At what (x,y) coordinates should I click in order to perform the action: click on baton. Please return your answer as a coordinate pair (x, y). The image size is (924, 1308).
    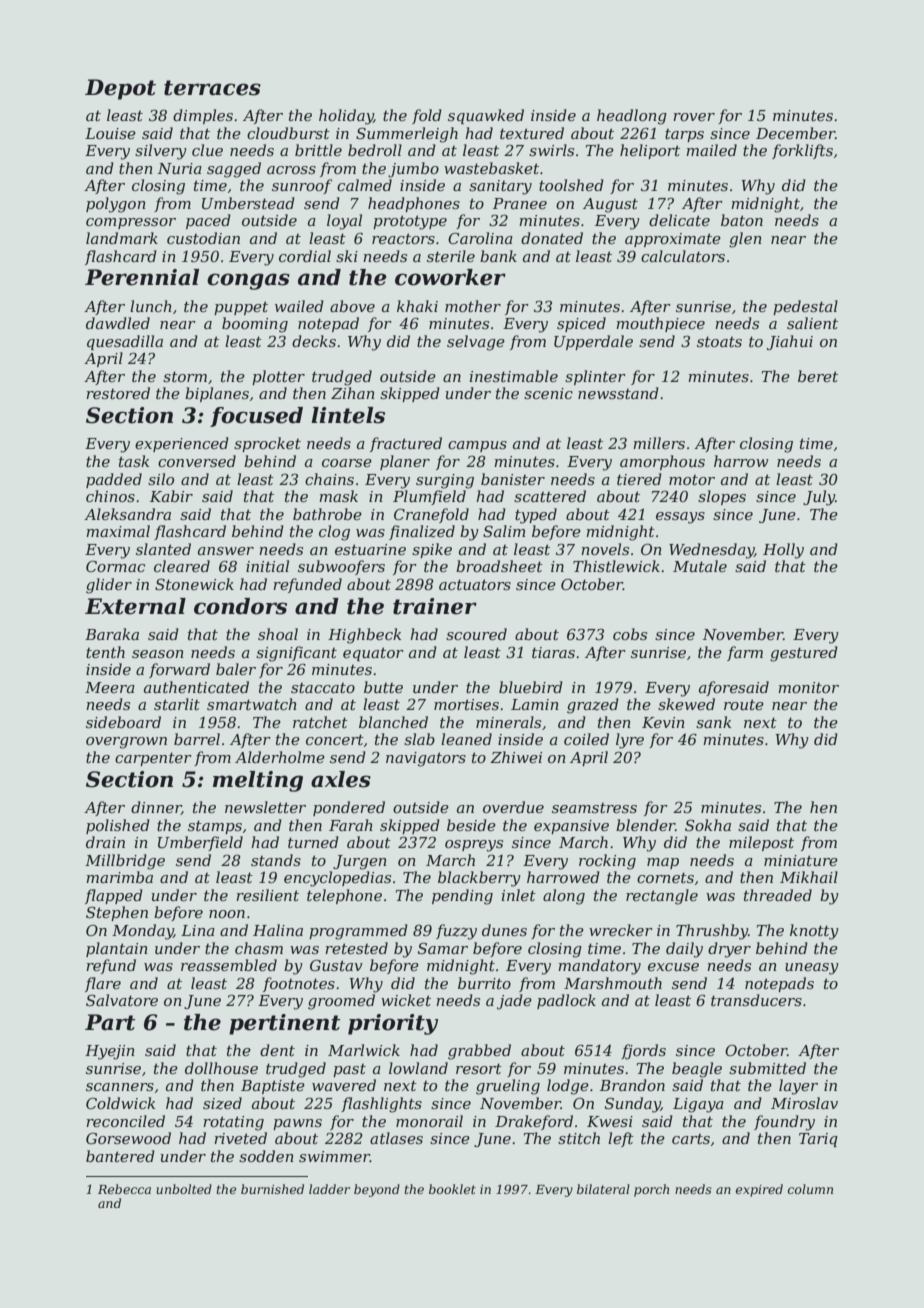
    Looking at the image, I should click on (742, 220).
